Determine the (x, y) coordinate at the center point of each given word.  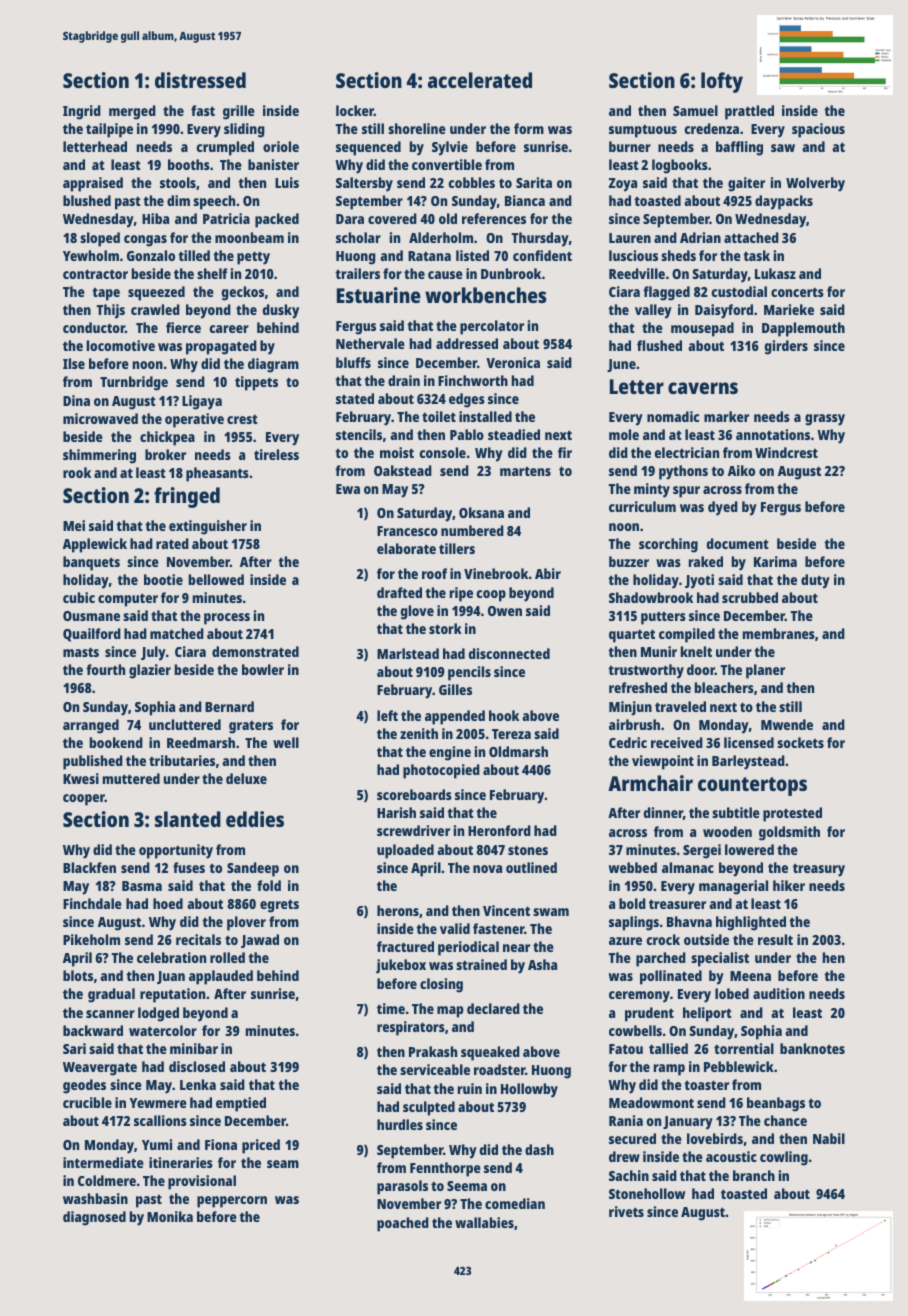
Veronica (513, 362)
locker (355, 110)
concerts (797, 292)
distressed (200, 80)
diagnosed (94, 1218)
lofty (722, 82)
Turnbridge (134, 383)
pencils (469, 673)
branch (754, 1175)
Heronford (499, 830)
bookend (116, 742)
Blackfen (89, 867)
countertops (752, 786)
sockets (800, 742)
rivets (626, 1211)
